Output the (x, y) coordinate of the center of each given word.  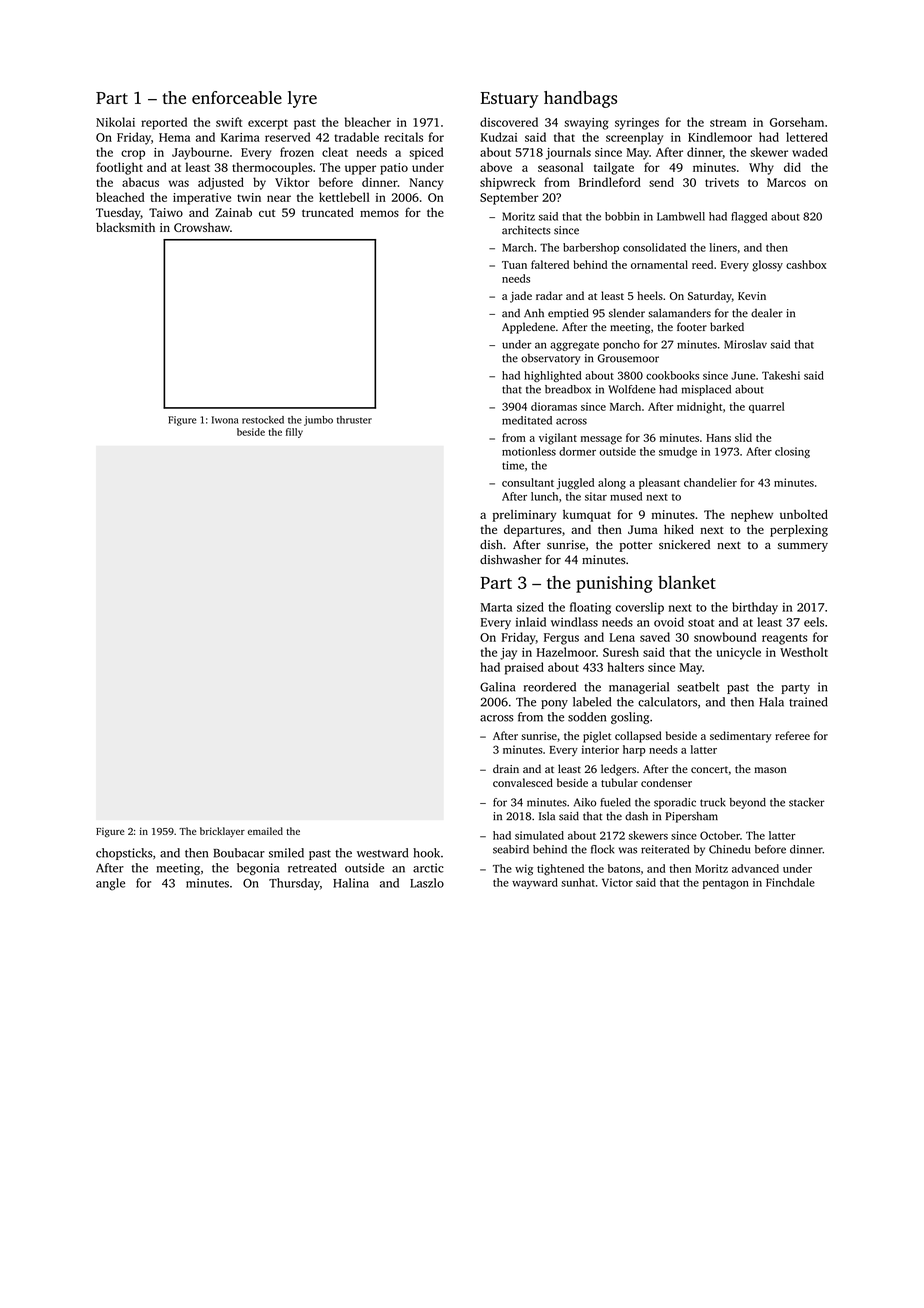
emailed (265, 831)
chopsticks (124, 854)
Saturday (710, 297)
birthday (755, 608)
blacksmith (125, 227)
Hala (771, 702)
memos (379, 213)
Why (761, 168)
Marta (496, 607)
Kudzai (499, 137)
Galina (497, 687)
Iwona (225, 420)
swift (229, 122)
